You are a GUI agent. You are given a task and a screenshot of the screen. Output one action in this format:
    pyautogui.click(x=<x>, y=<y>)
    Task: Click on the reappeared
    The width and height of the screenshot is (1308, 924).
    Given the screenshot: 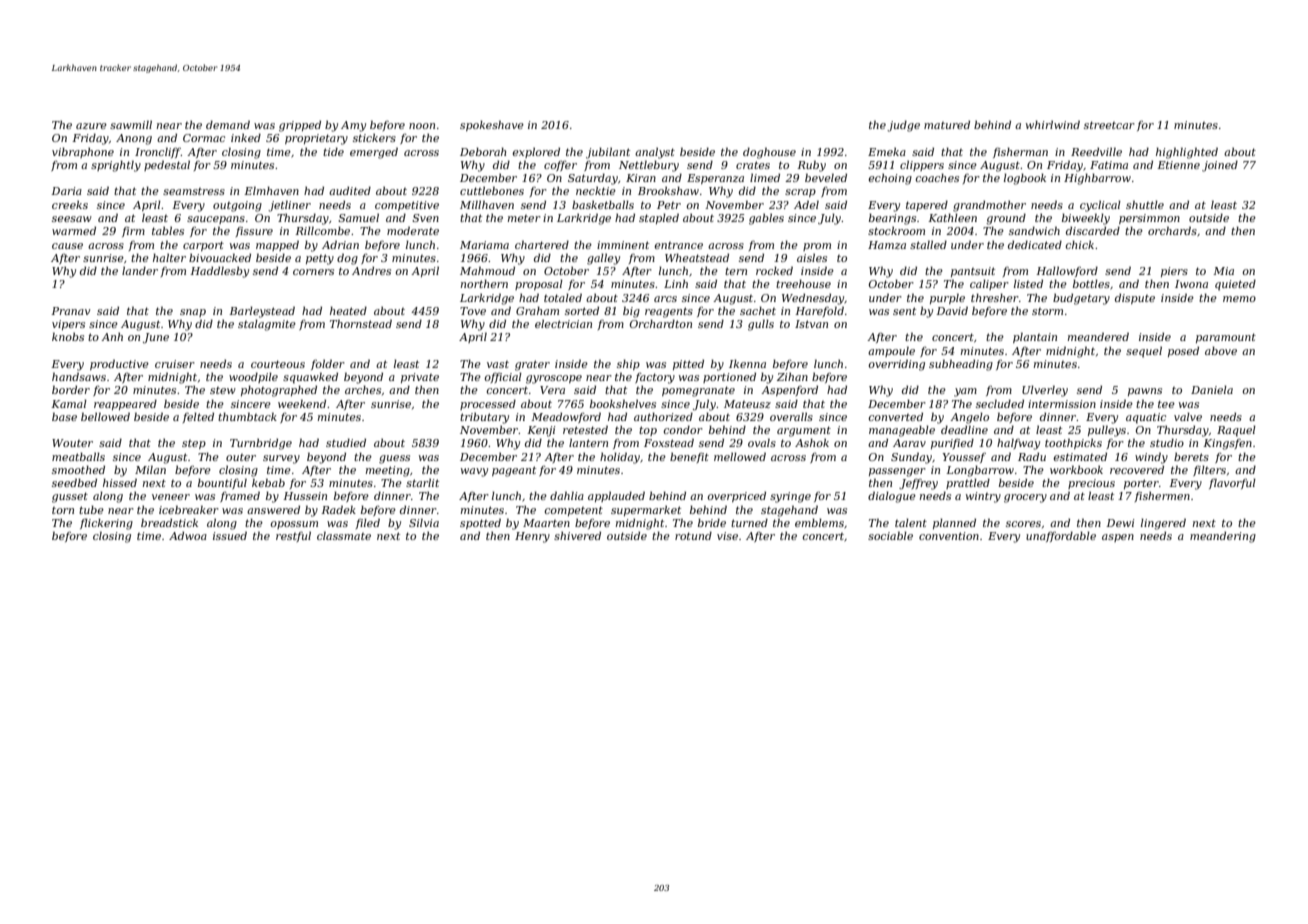 What is the action you would take?
    pyautogui.click(x=125, y=404)
